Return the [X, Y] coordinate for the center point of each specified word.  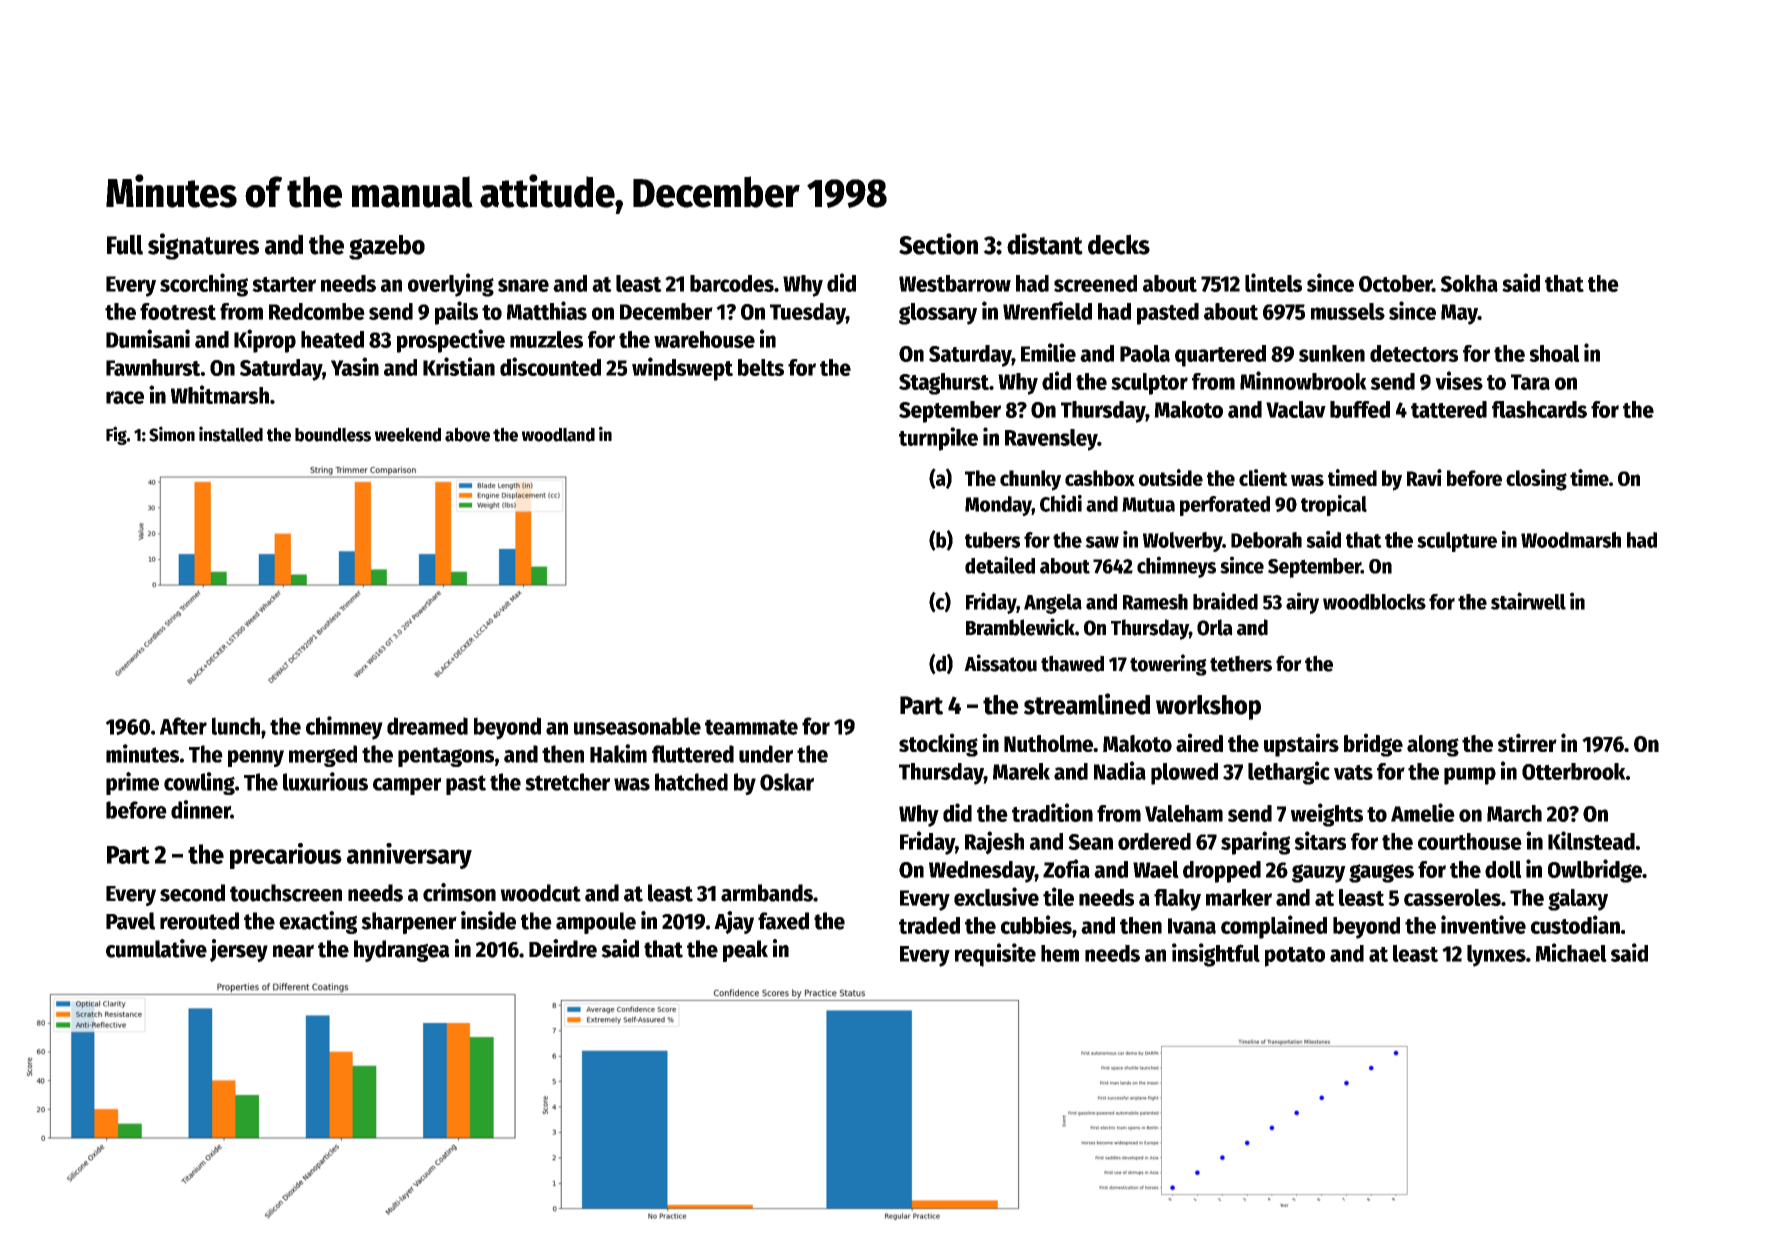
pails [456, 313]
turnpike [938, 439]
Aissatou [1000, 663]
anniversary [409, 856]
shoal [1554, 353]
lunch [236, 726]
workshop [1208, 707]
